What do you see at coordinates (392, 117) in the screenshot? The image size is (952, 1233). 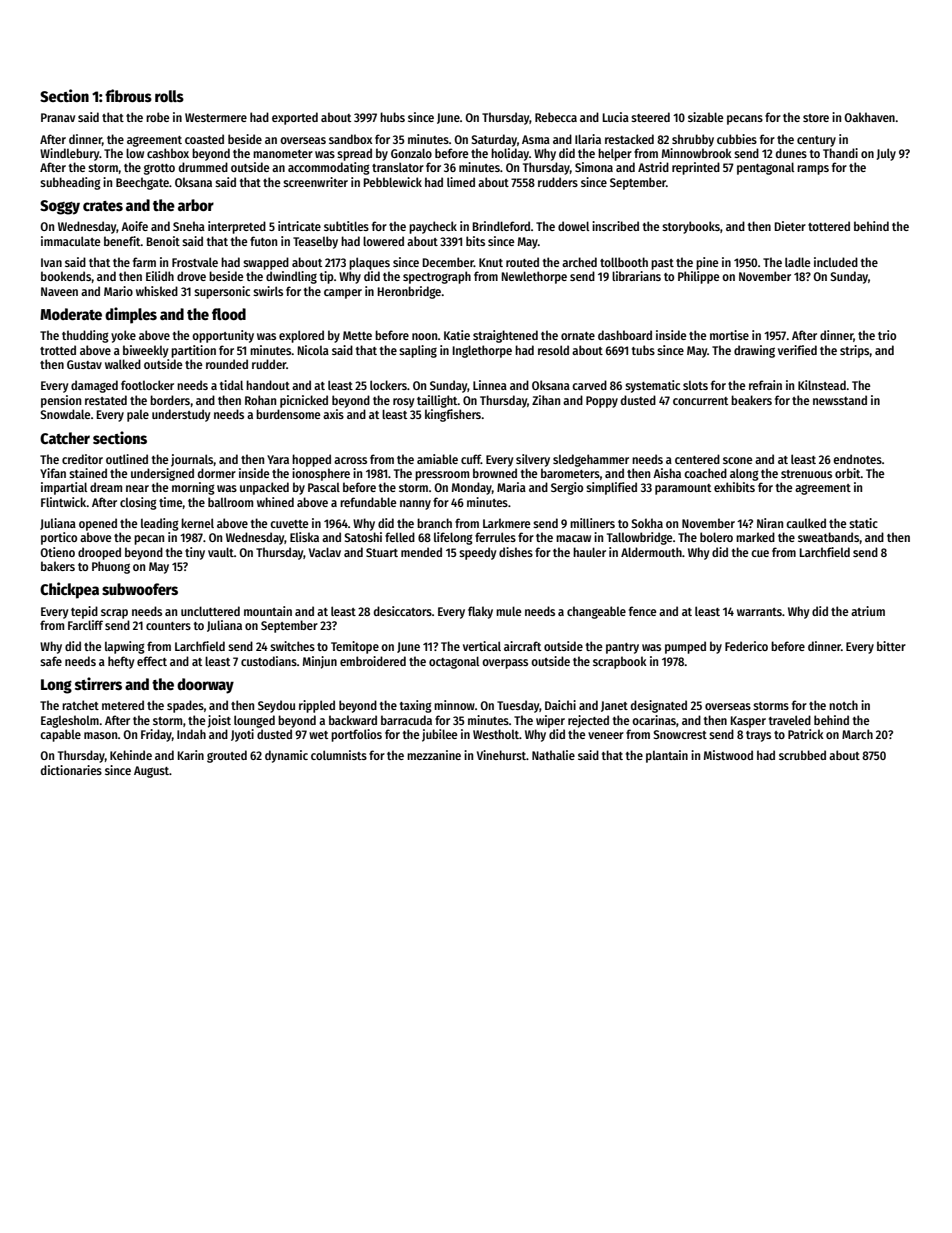 I see `hubs` at bounding box center [392, 117].
